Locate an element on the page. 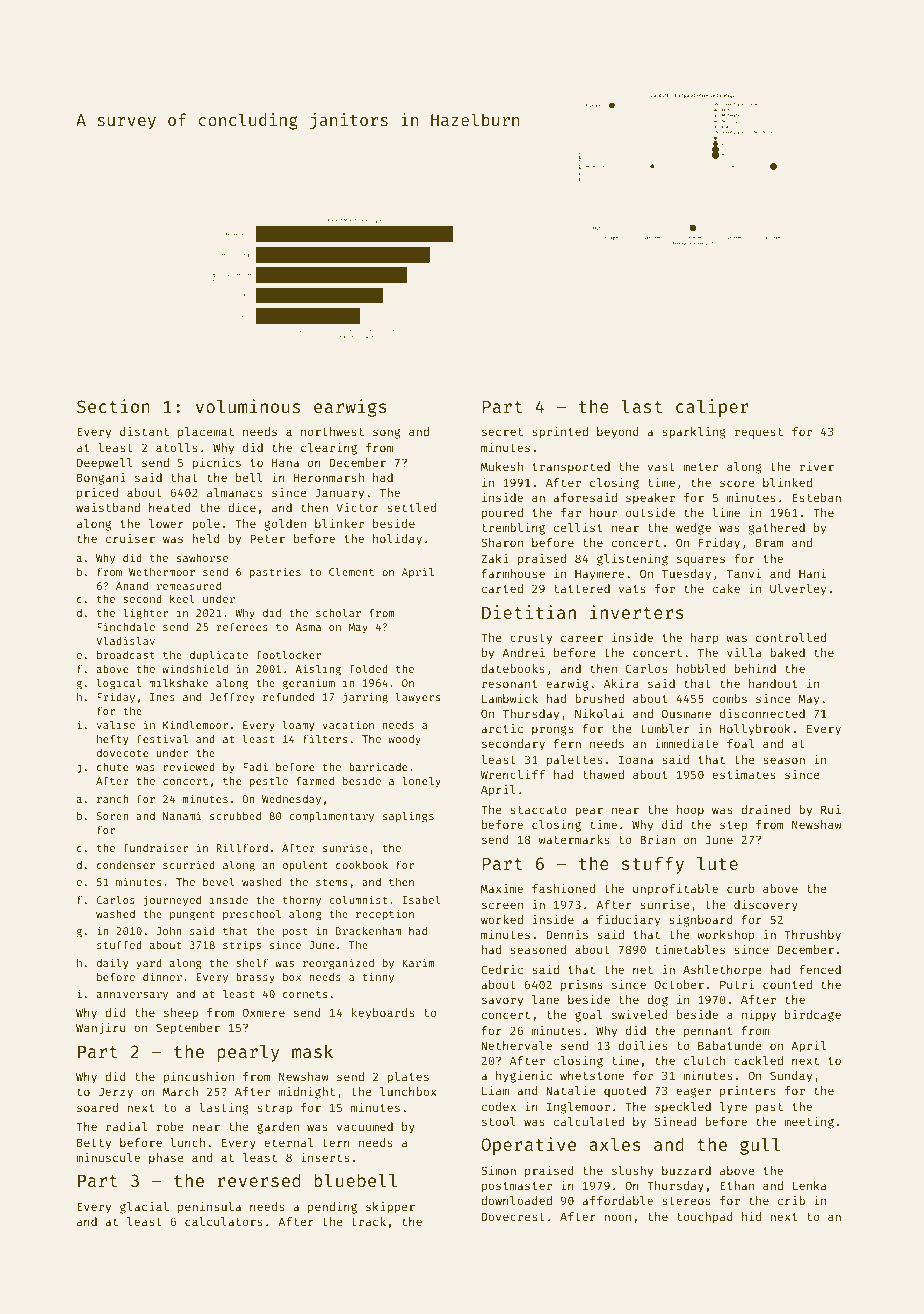 This page has height=1314, width=924. secret is located at coordinates (502, 432).
